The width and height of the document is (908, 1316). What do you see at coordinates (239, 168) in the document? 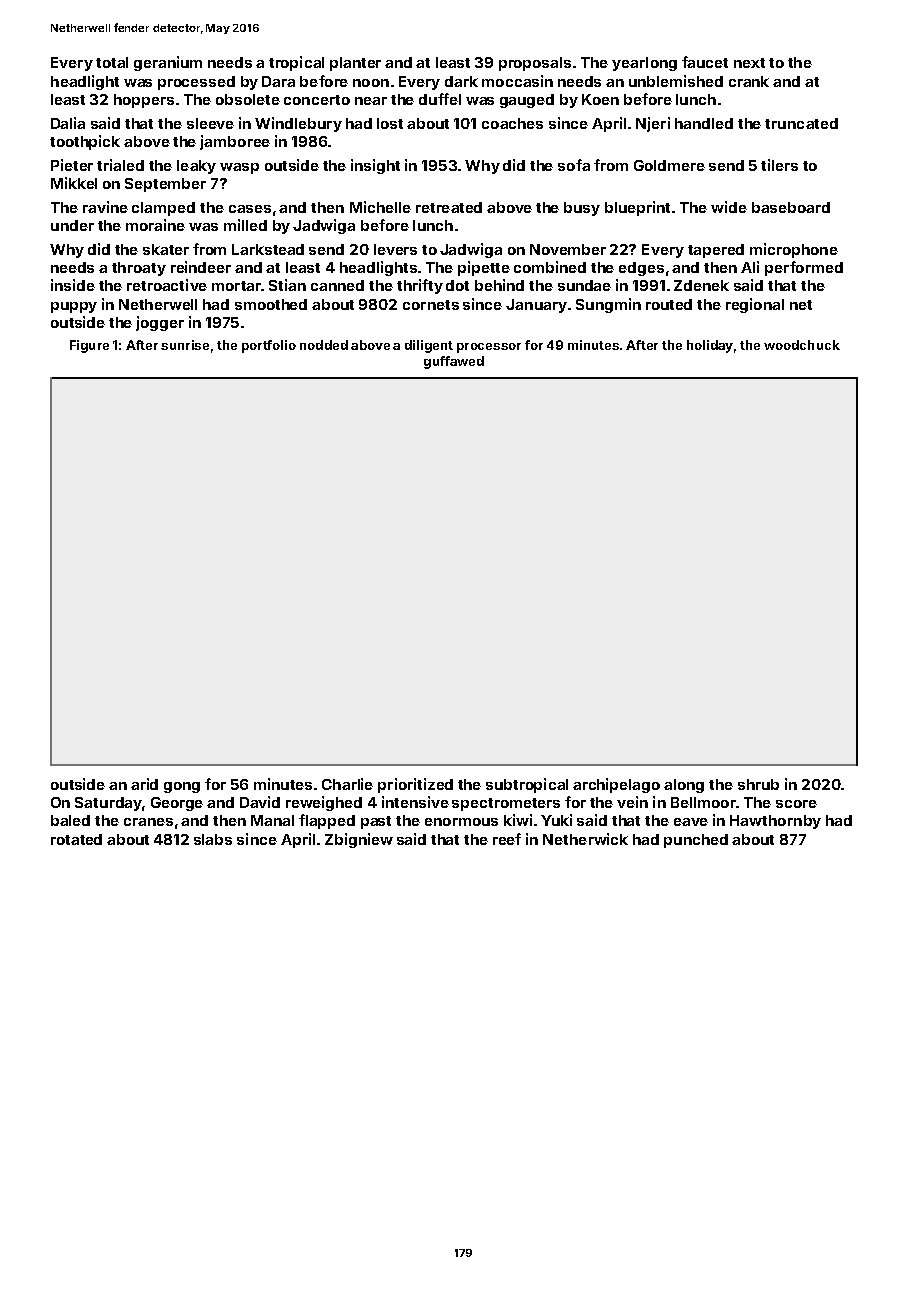
I see `wasp` at bounding box center [239, 168].
